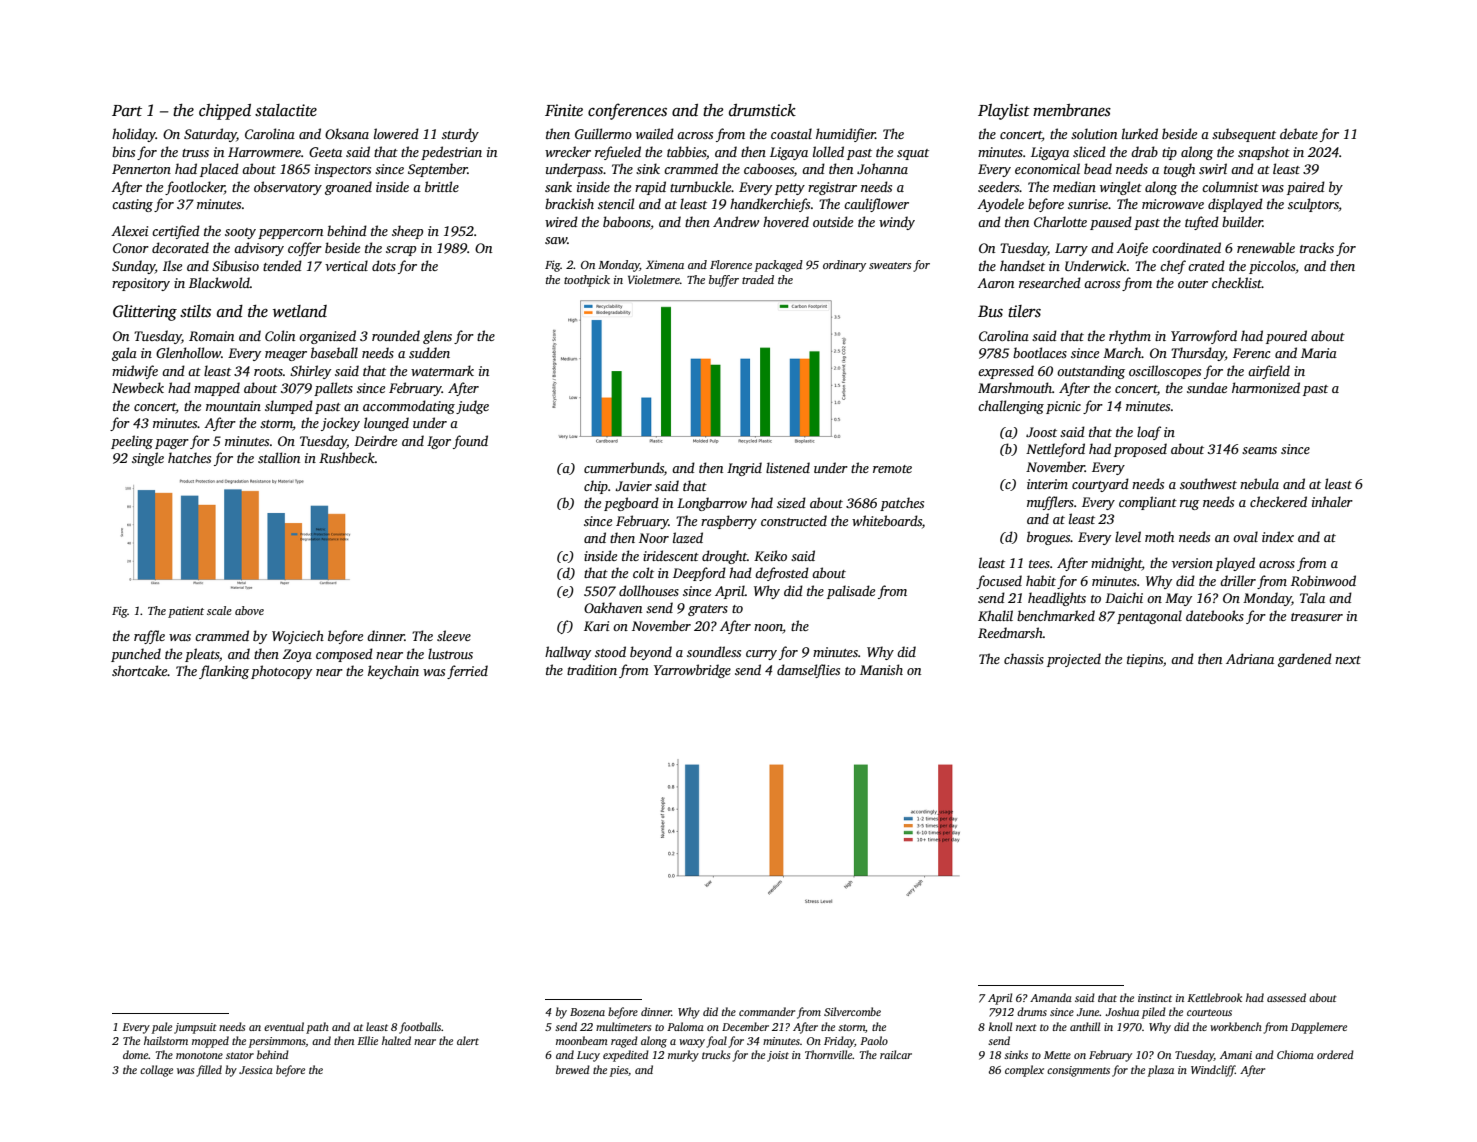  What do you see at coordinates (235, 265) in the screenshot?
I see `Sibusiso` at bounding box center [235, 265].
